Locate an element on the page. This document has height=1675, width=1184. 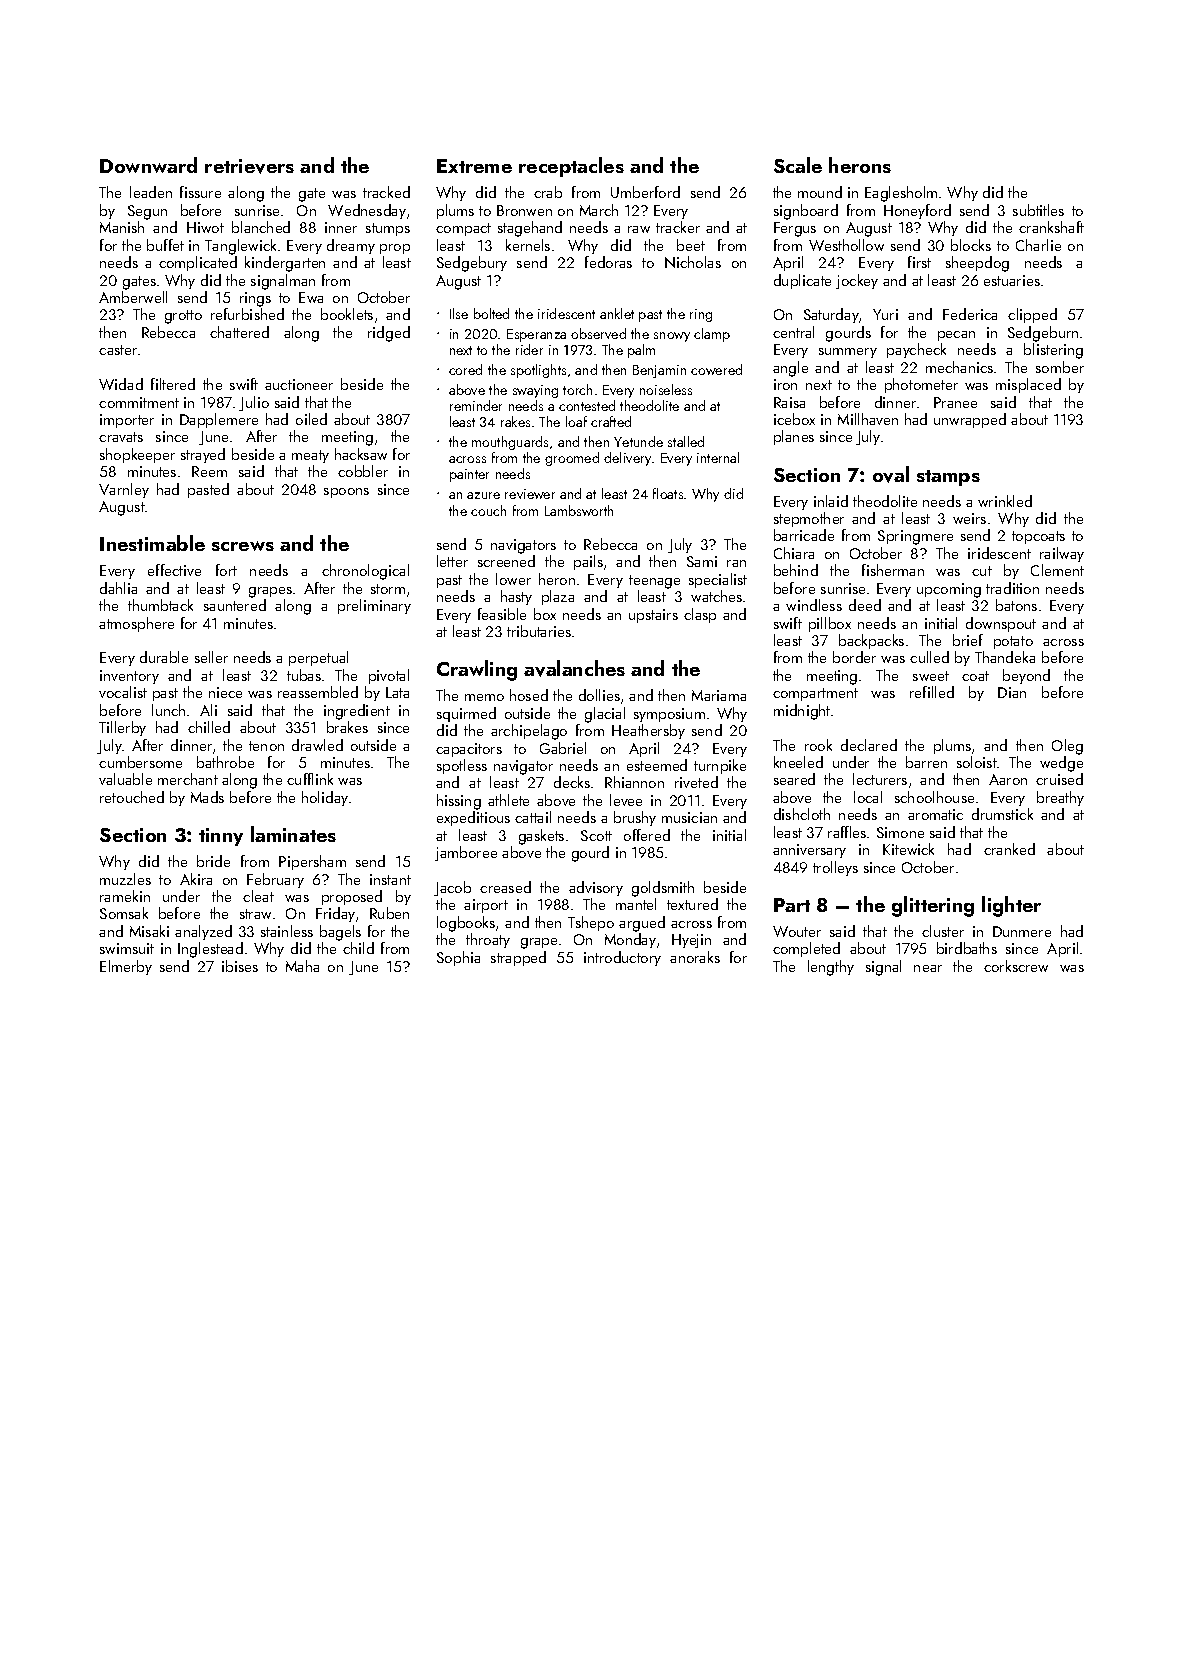
sauntered is located at coordinates (235, 605).
